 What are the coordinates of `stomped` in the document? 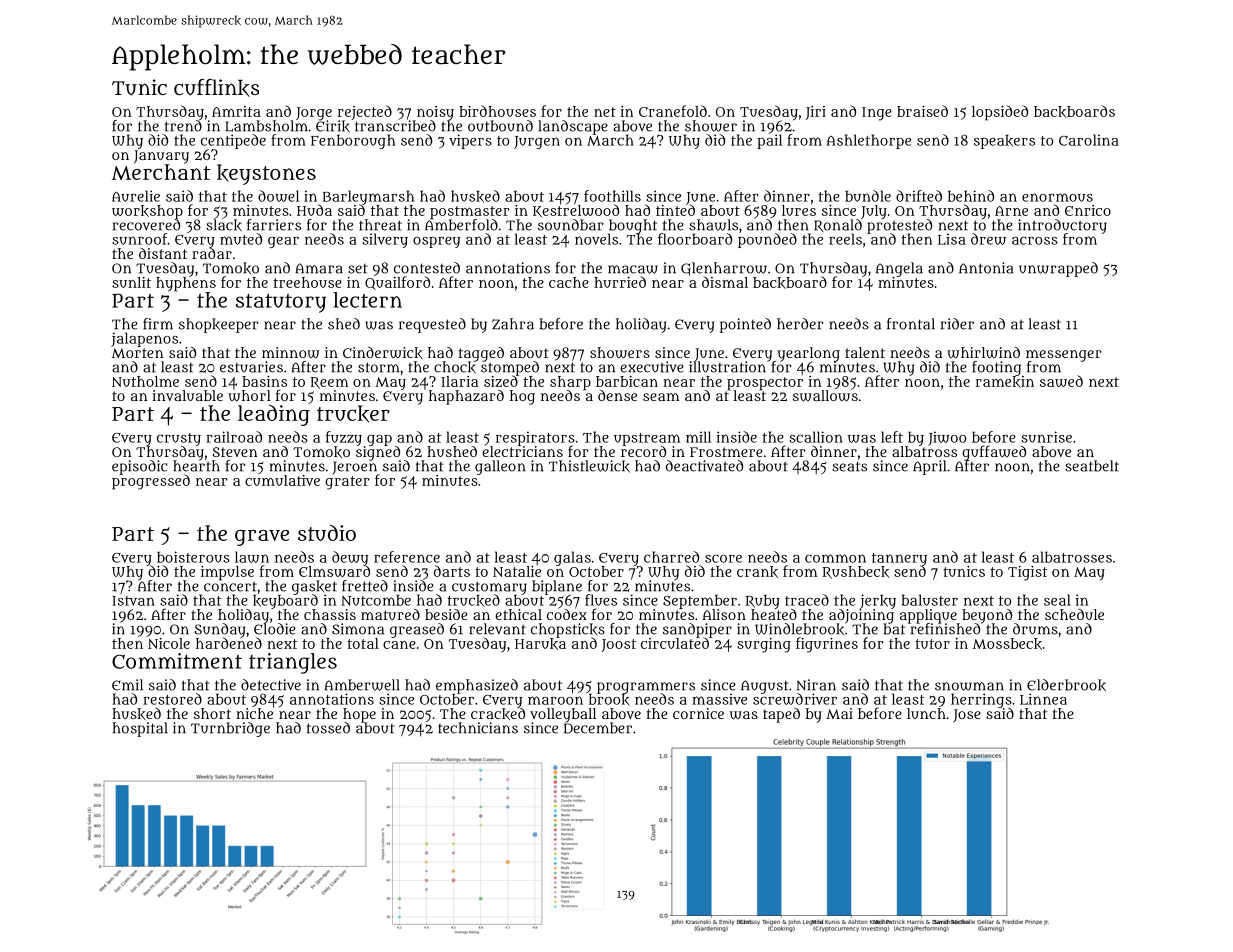 It's located at (510, 368).
